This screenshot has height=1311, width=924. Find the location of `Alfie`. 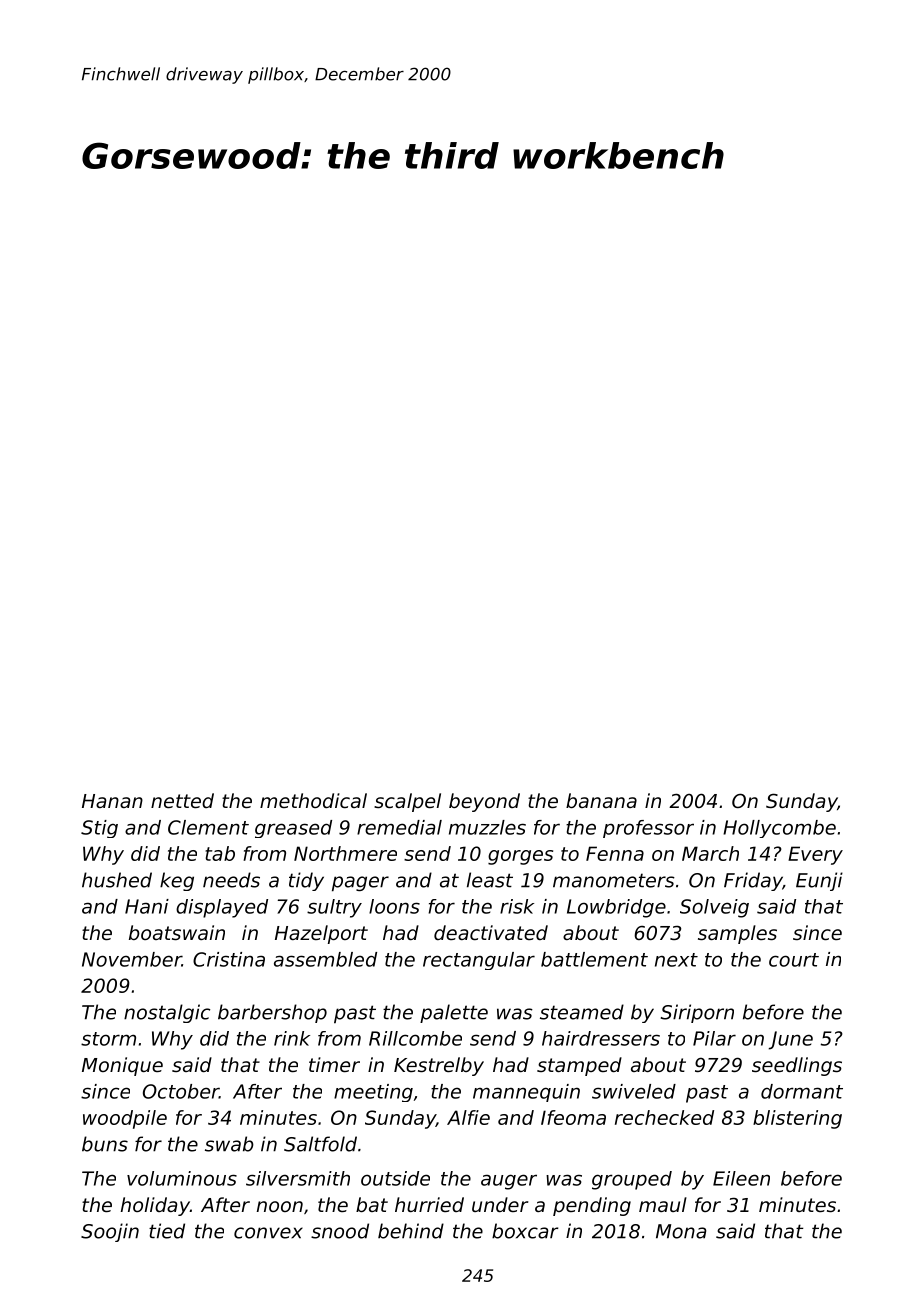

Alfie is located at coordinates (468, 1117).
